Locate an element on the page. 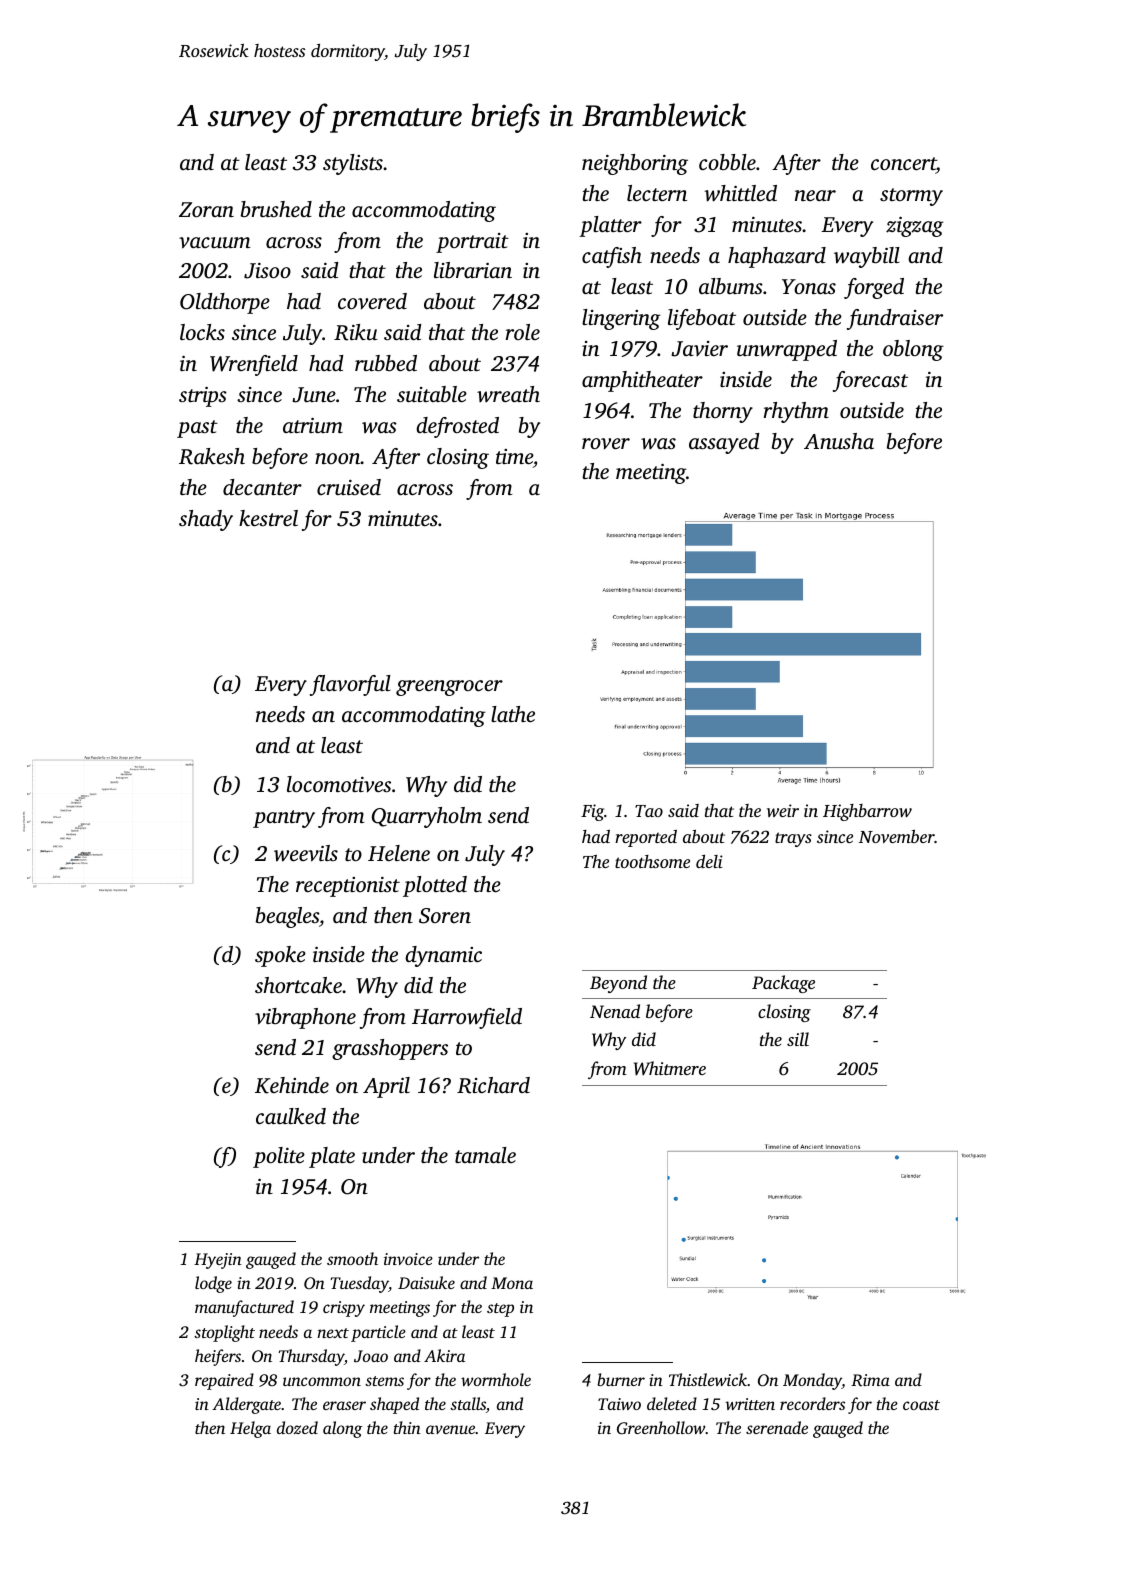 This document has width=1122, height=1594. oblong is located at coordinates (913, 350).
